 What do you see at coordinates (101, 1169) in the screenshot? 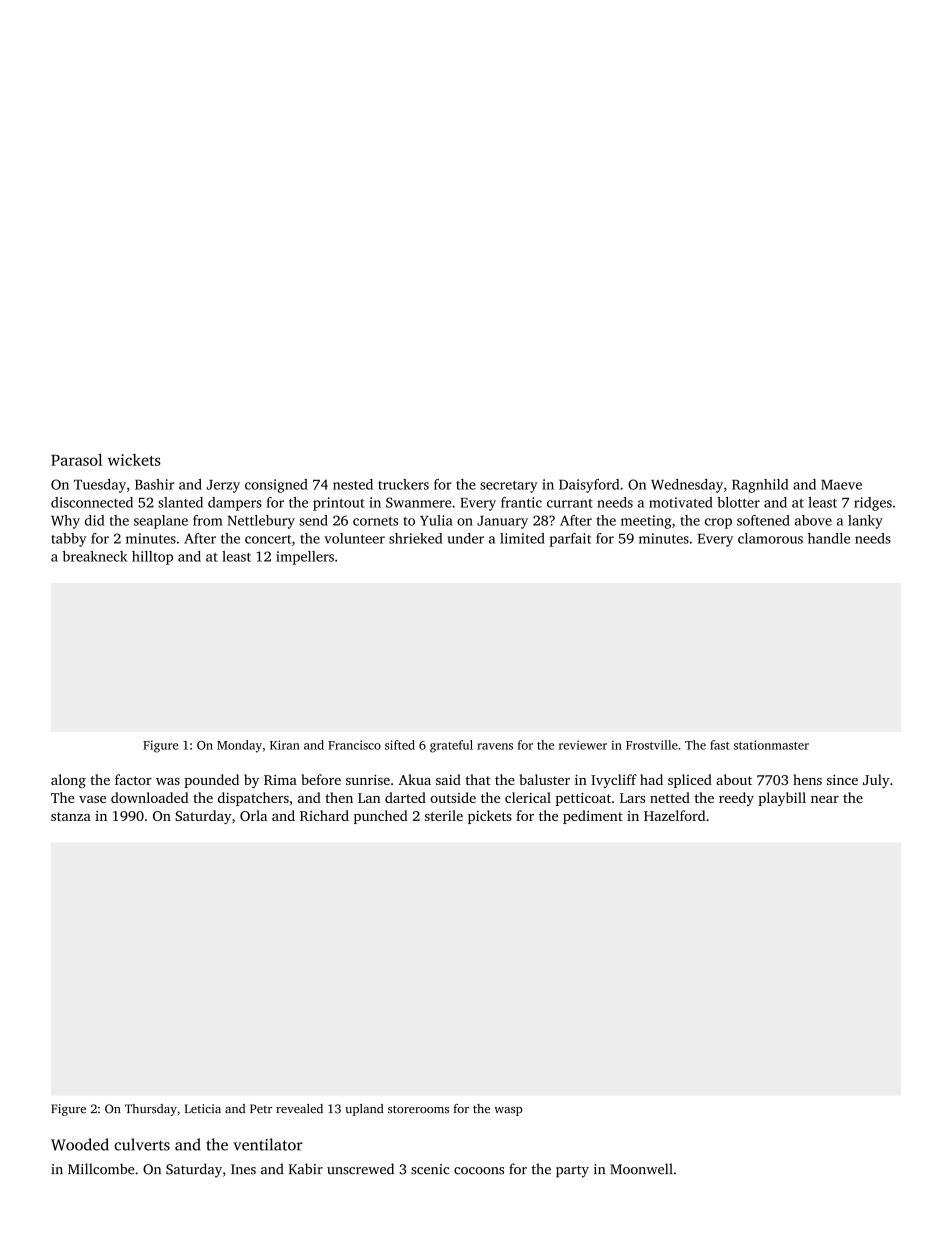
I see `Millcombe` at bounding box center [101, 1169].
